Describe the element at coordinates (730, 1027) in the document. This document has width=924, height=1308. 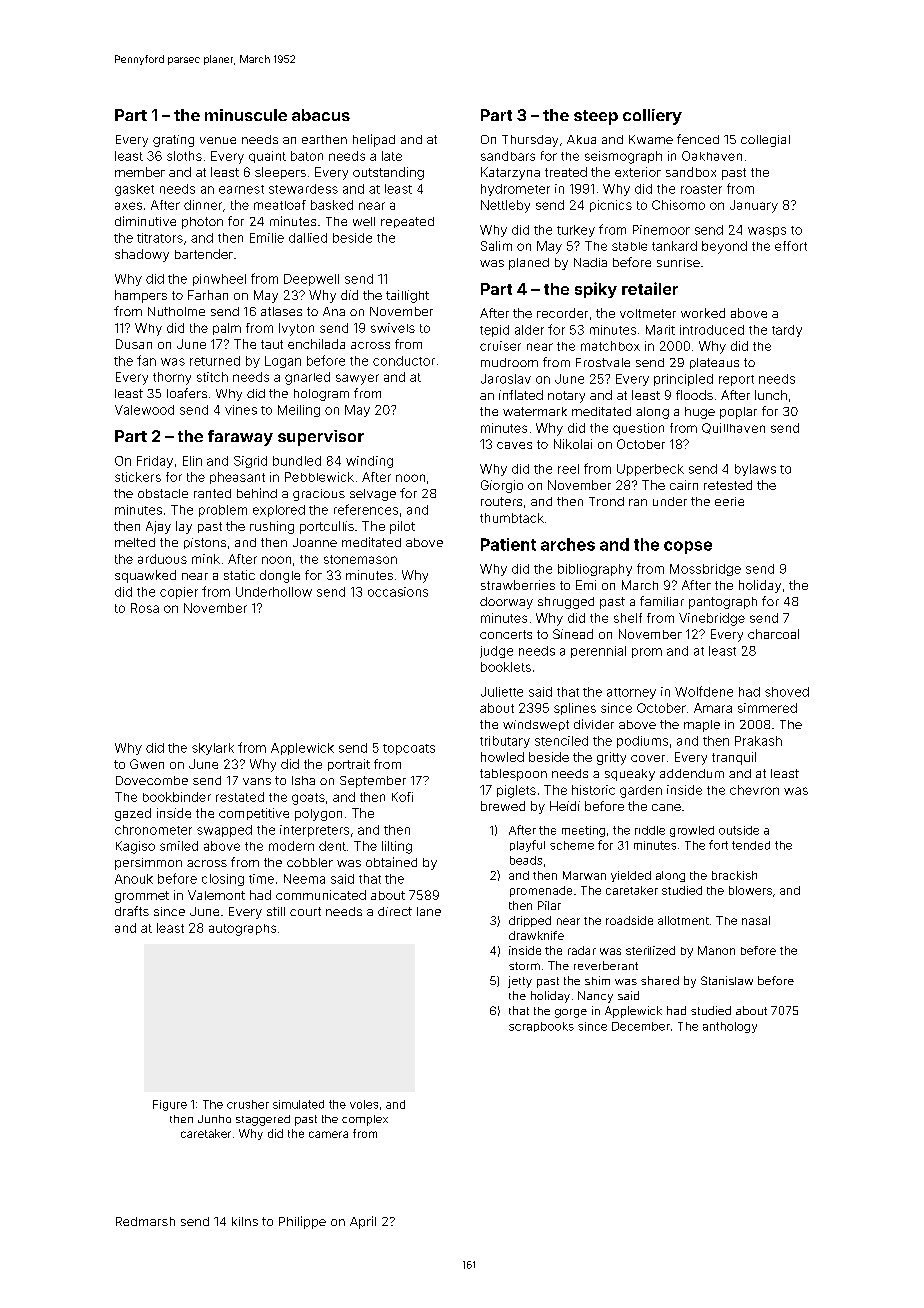
I see `anthology` at that location.
